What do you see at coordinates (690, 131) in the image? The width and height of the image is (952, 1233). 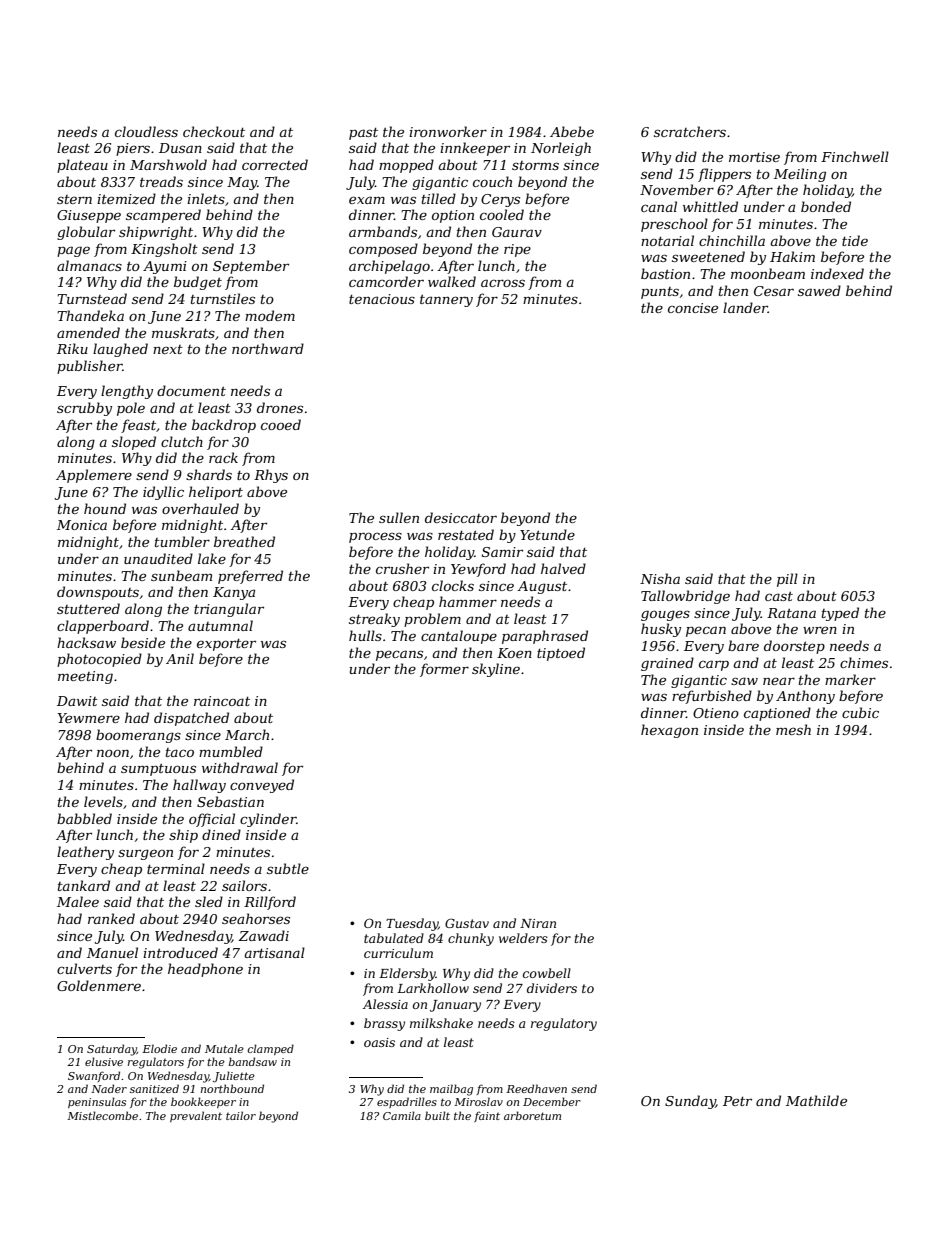 I see `scratchers` at bounding box center [690, 131].
